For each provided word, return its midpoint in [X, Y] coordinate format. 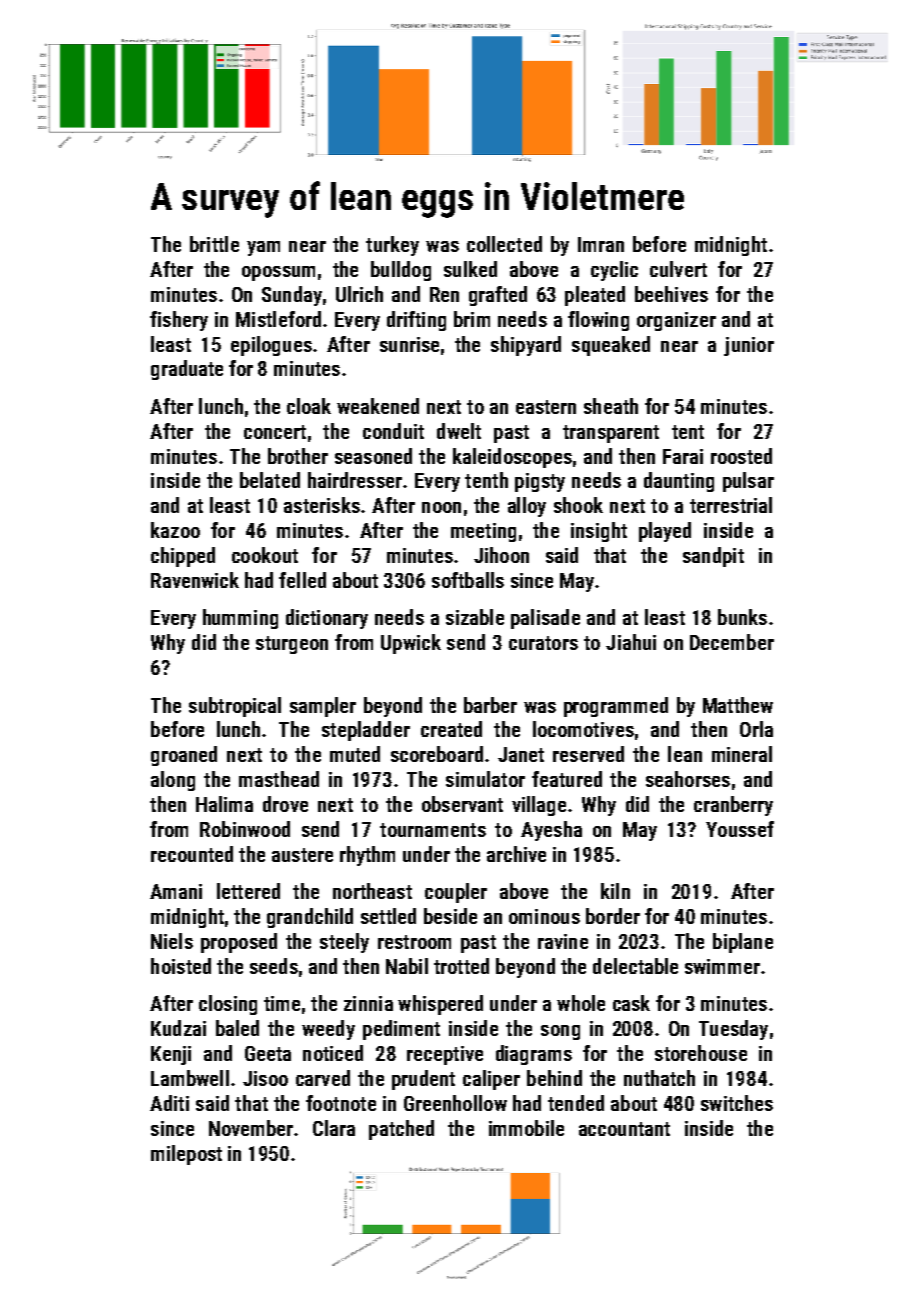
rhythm [367, 856]
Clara [334, 1128]
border [613, 916]
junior [749, 346]
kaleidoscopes [512, 458]
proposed [239, 943]
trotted [461, 966]
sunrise [409, 344]
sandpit [713, 557]
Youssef [740, 829]
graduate [187, 370]
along [173, 781]
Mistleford [278, 319]
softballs [468, 580]
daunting [679, 482]
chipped [183, 557]
